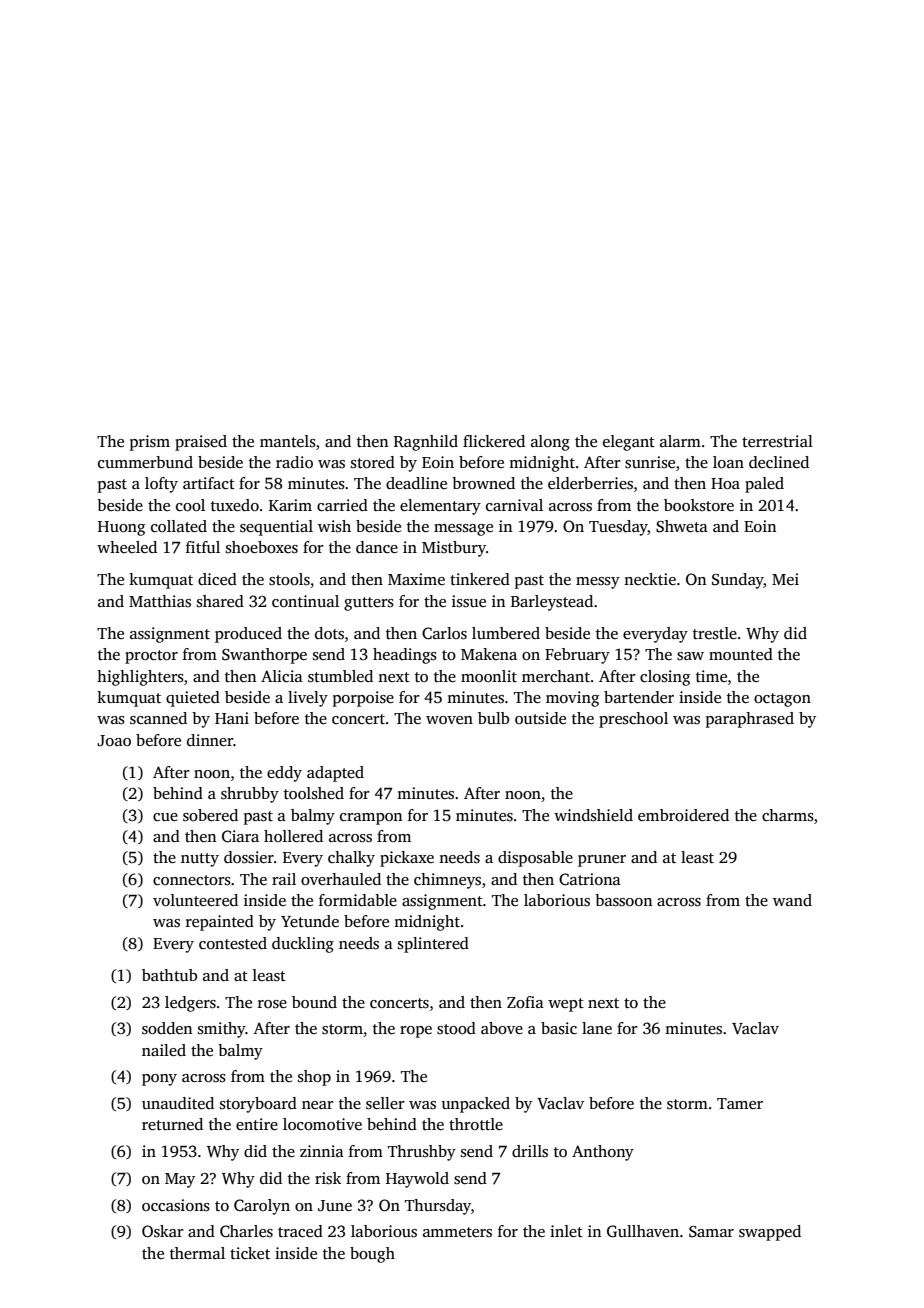  I want to click on charms, so click(788, 815).
